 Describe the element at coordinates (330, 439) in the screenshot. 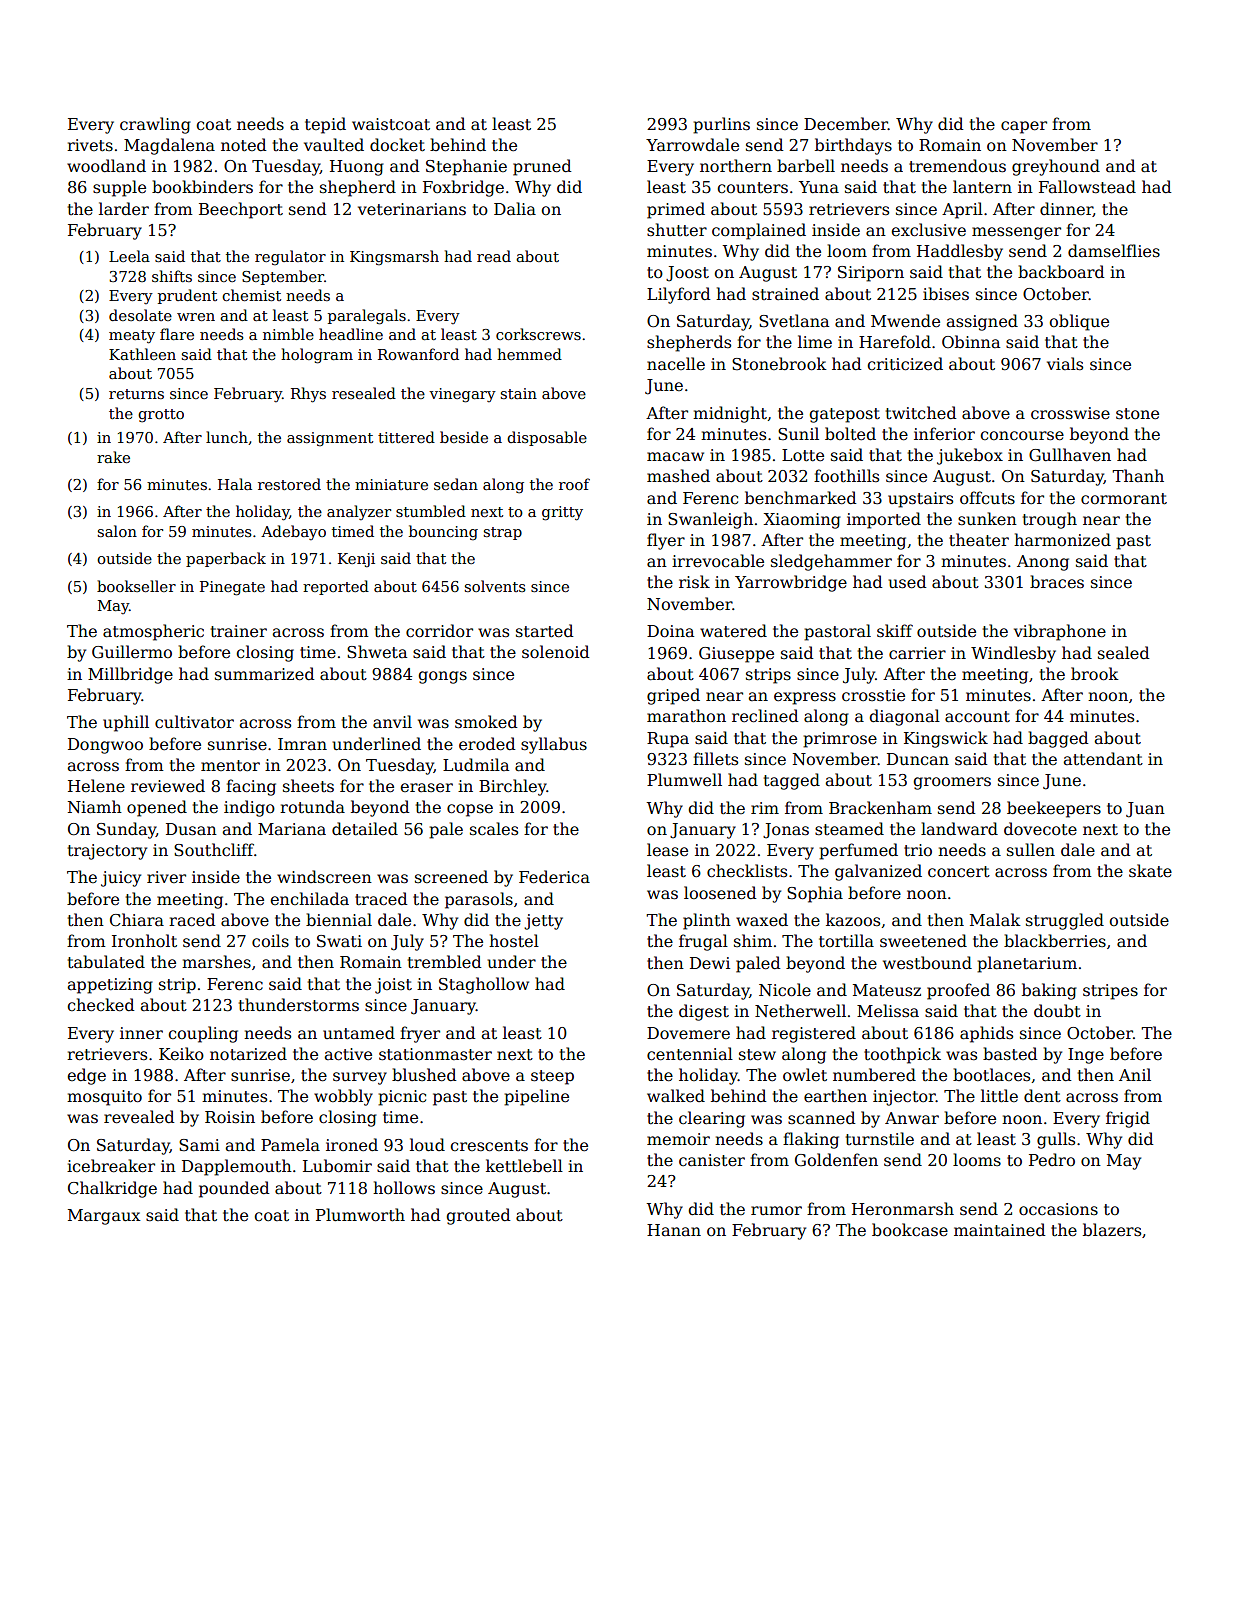

I see `assignment` at that location.
